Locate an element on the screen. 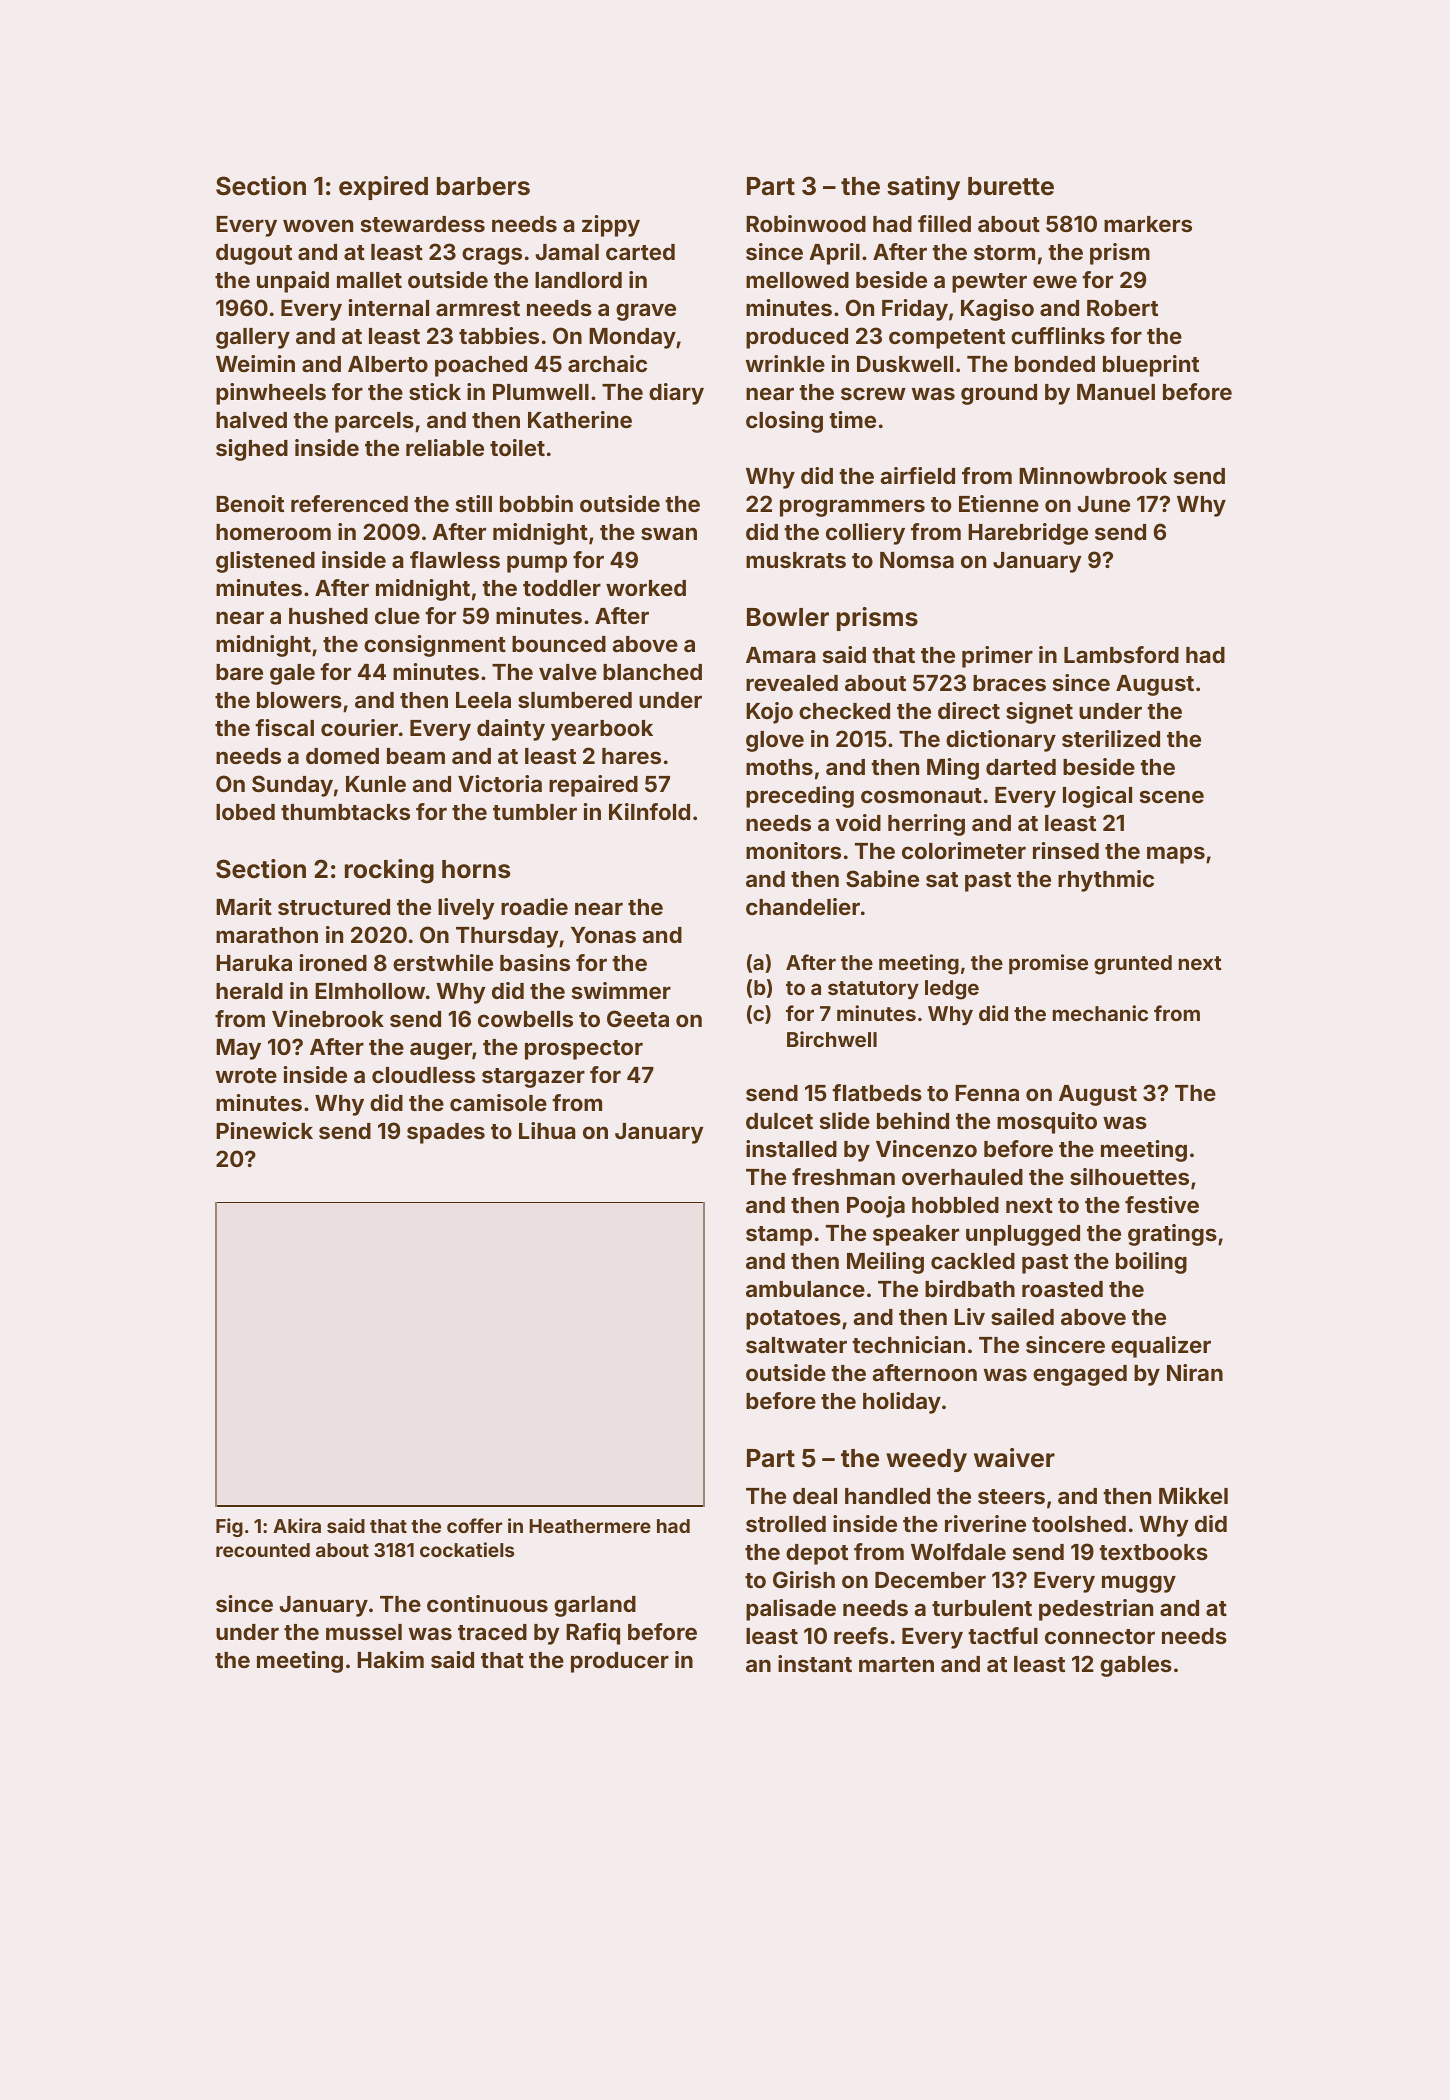  gables is located at coordinates (1136, 1666).
